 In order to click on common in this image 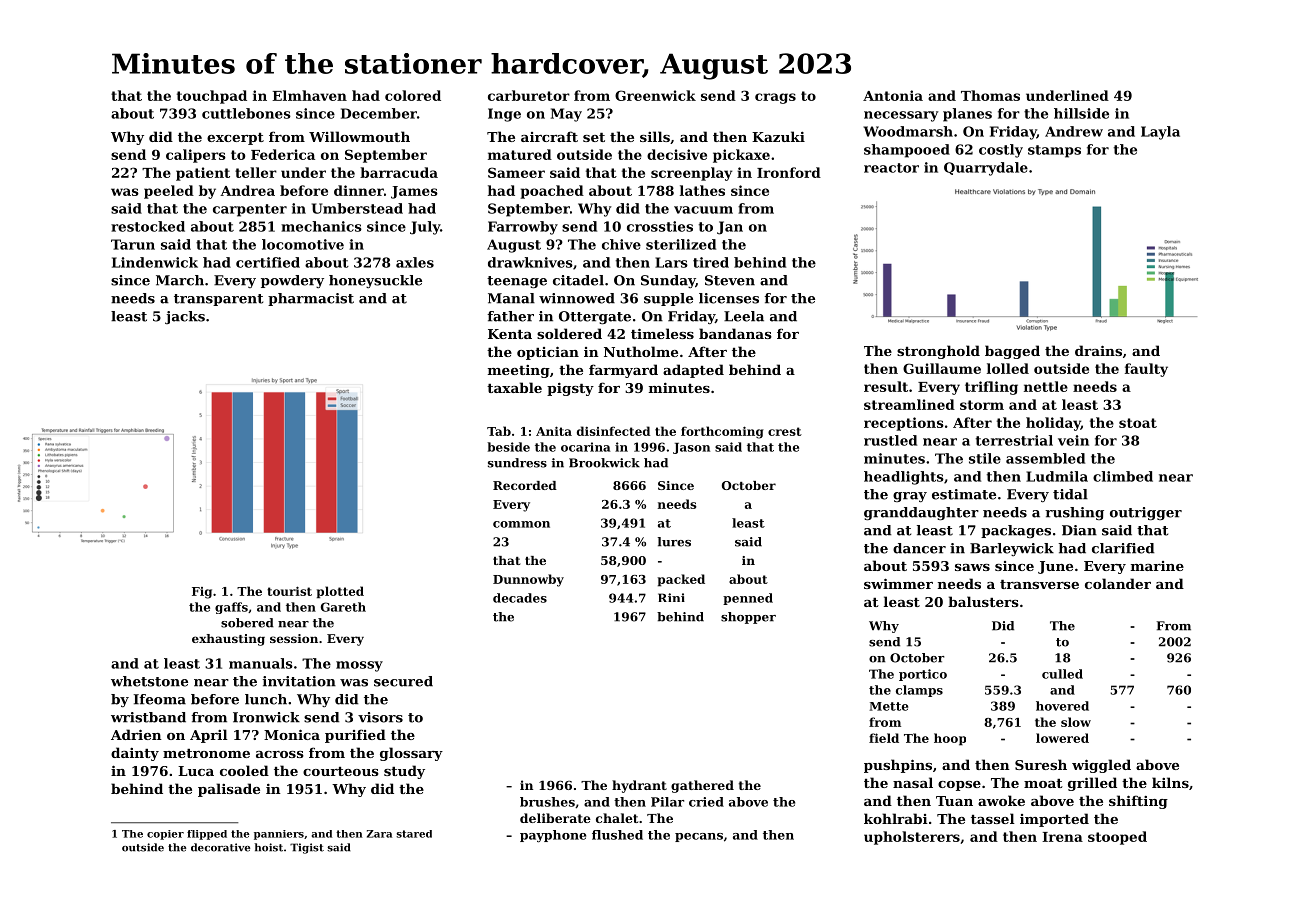, I will do `click(521, 524)`.
